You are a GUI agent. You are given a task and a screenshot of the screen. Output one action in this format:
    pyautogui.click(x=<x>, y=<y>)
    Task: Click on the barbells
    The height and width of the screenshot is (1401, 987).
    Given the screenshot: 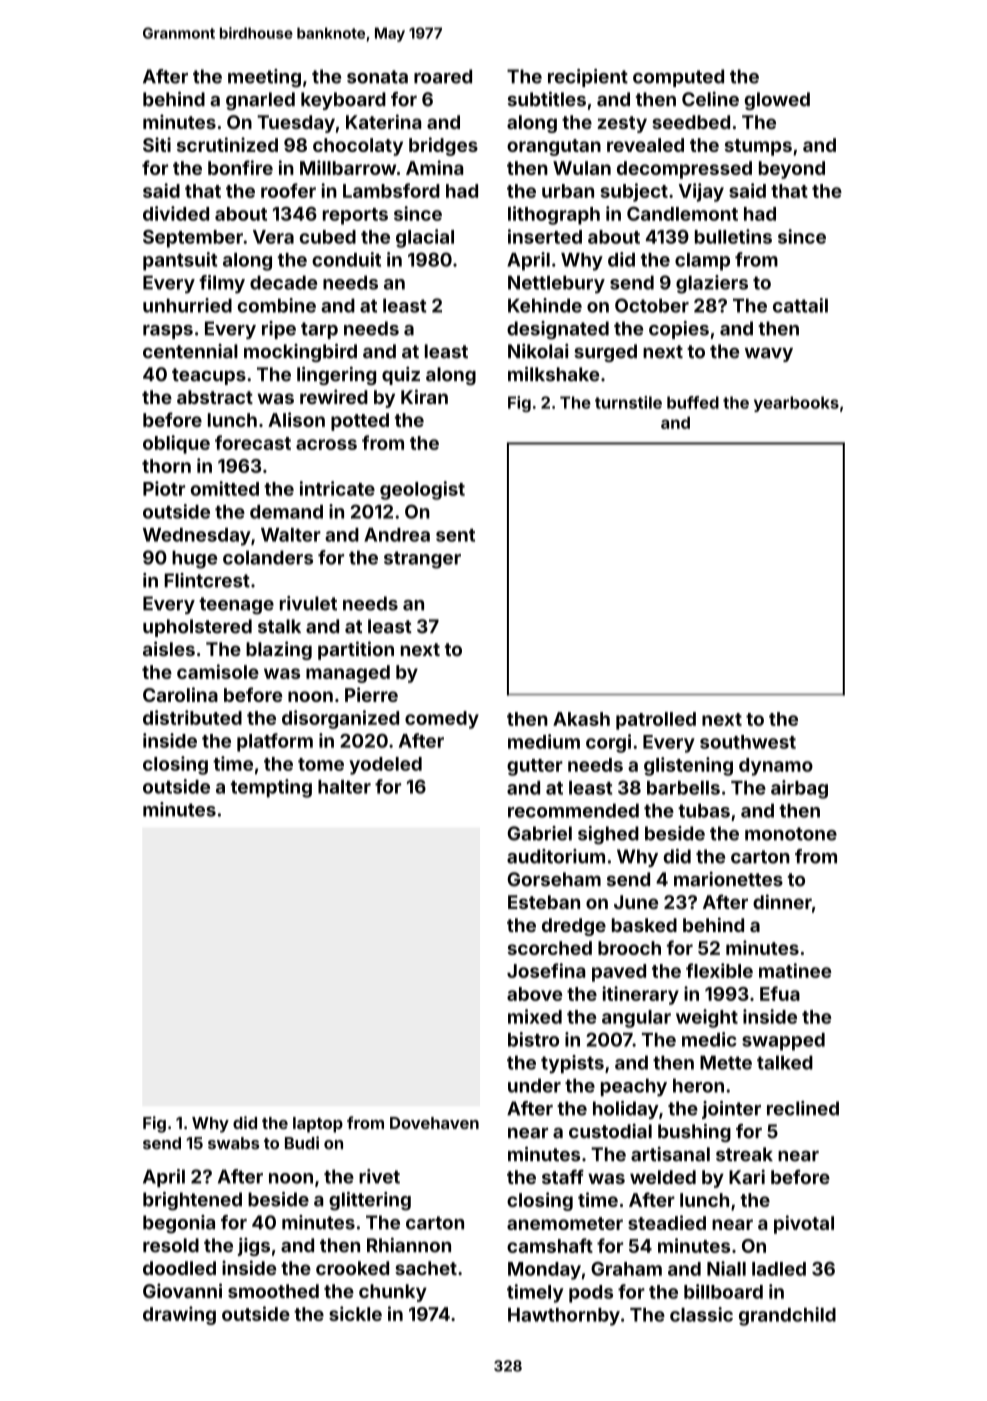 What is the action you would take?
    pyautogui.click(x=683, y=788)
